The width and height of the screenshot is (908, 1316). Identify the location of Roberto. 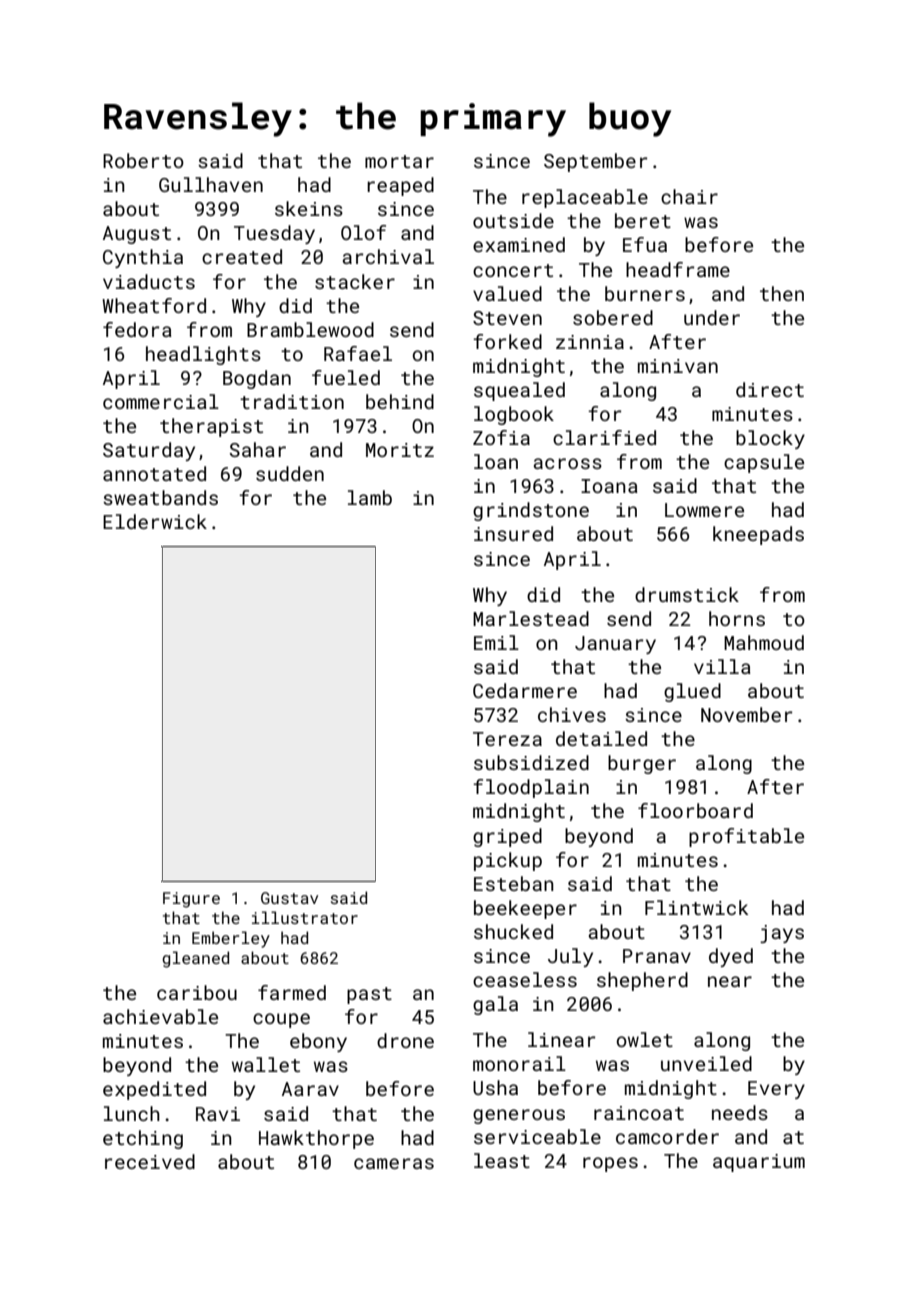
(143, 160).
